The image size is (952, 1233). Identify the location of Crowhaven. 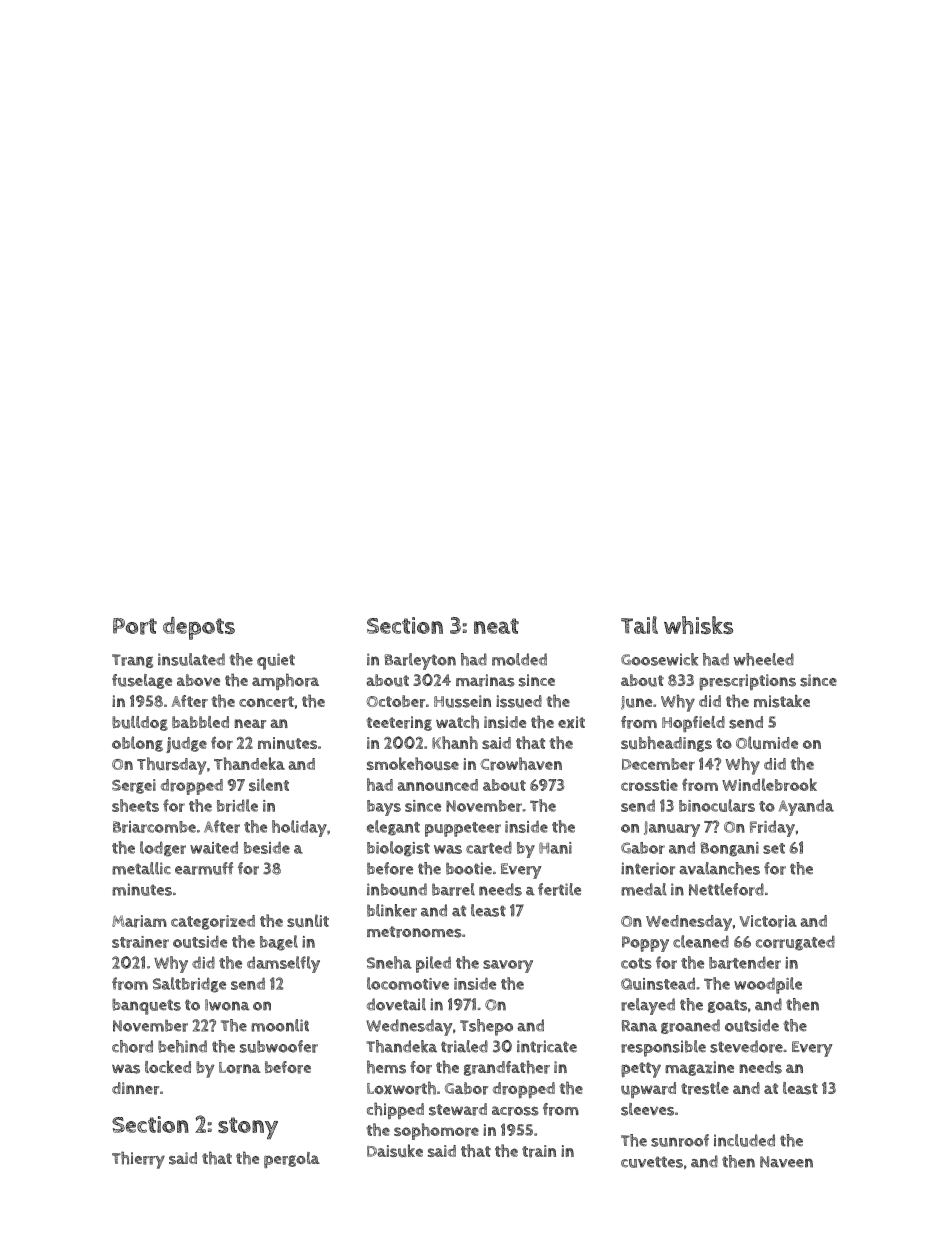
(521, 764).
